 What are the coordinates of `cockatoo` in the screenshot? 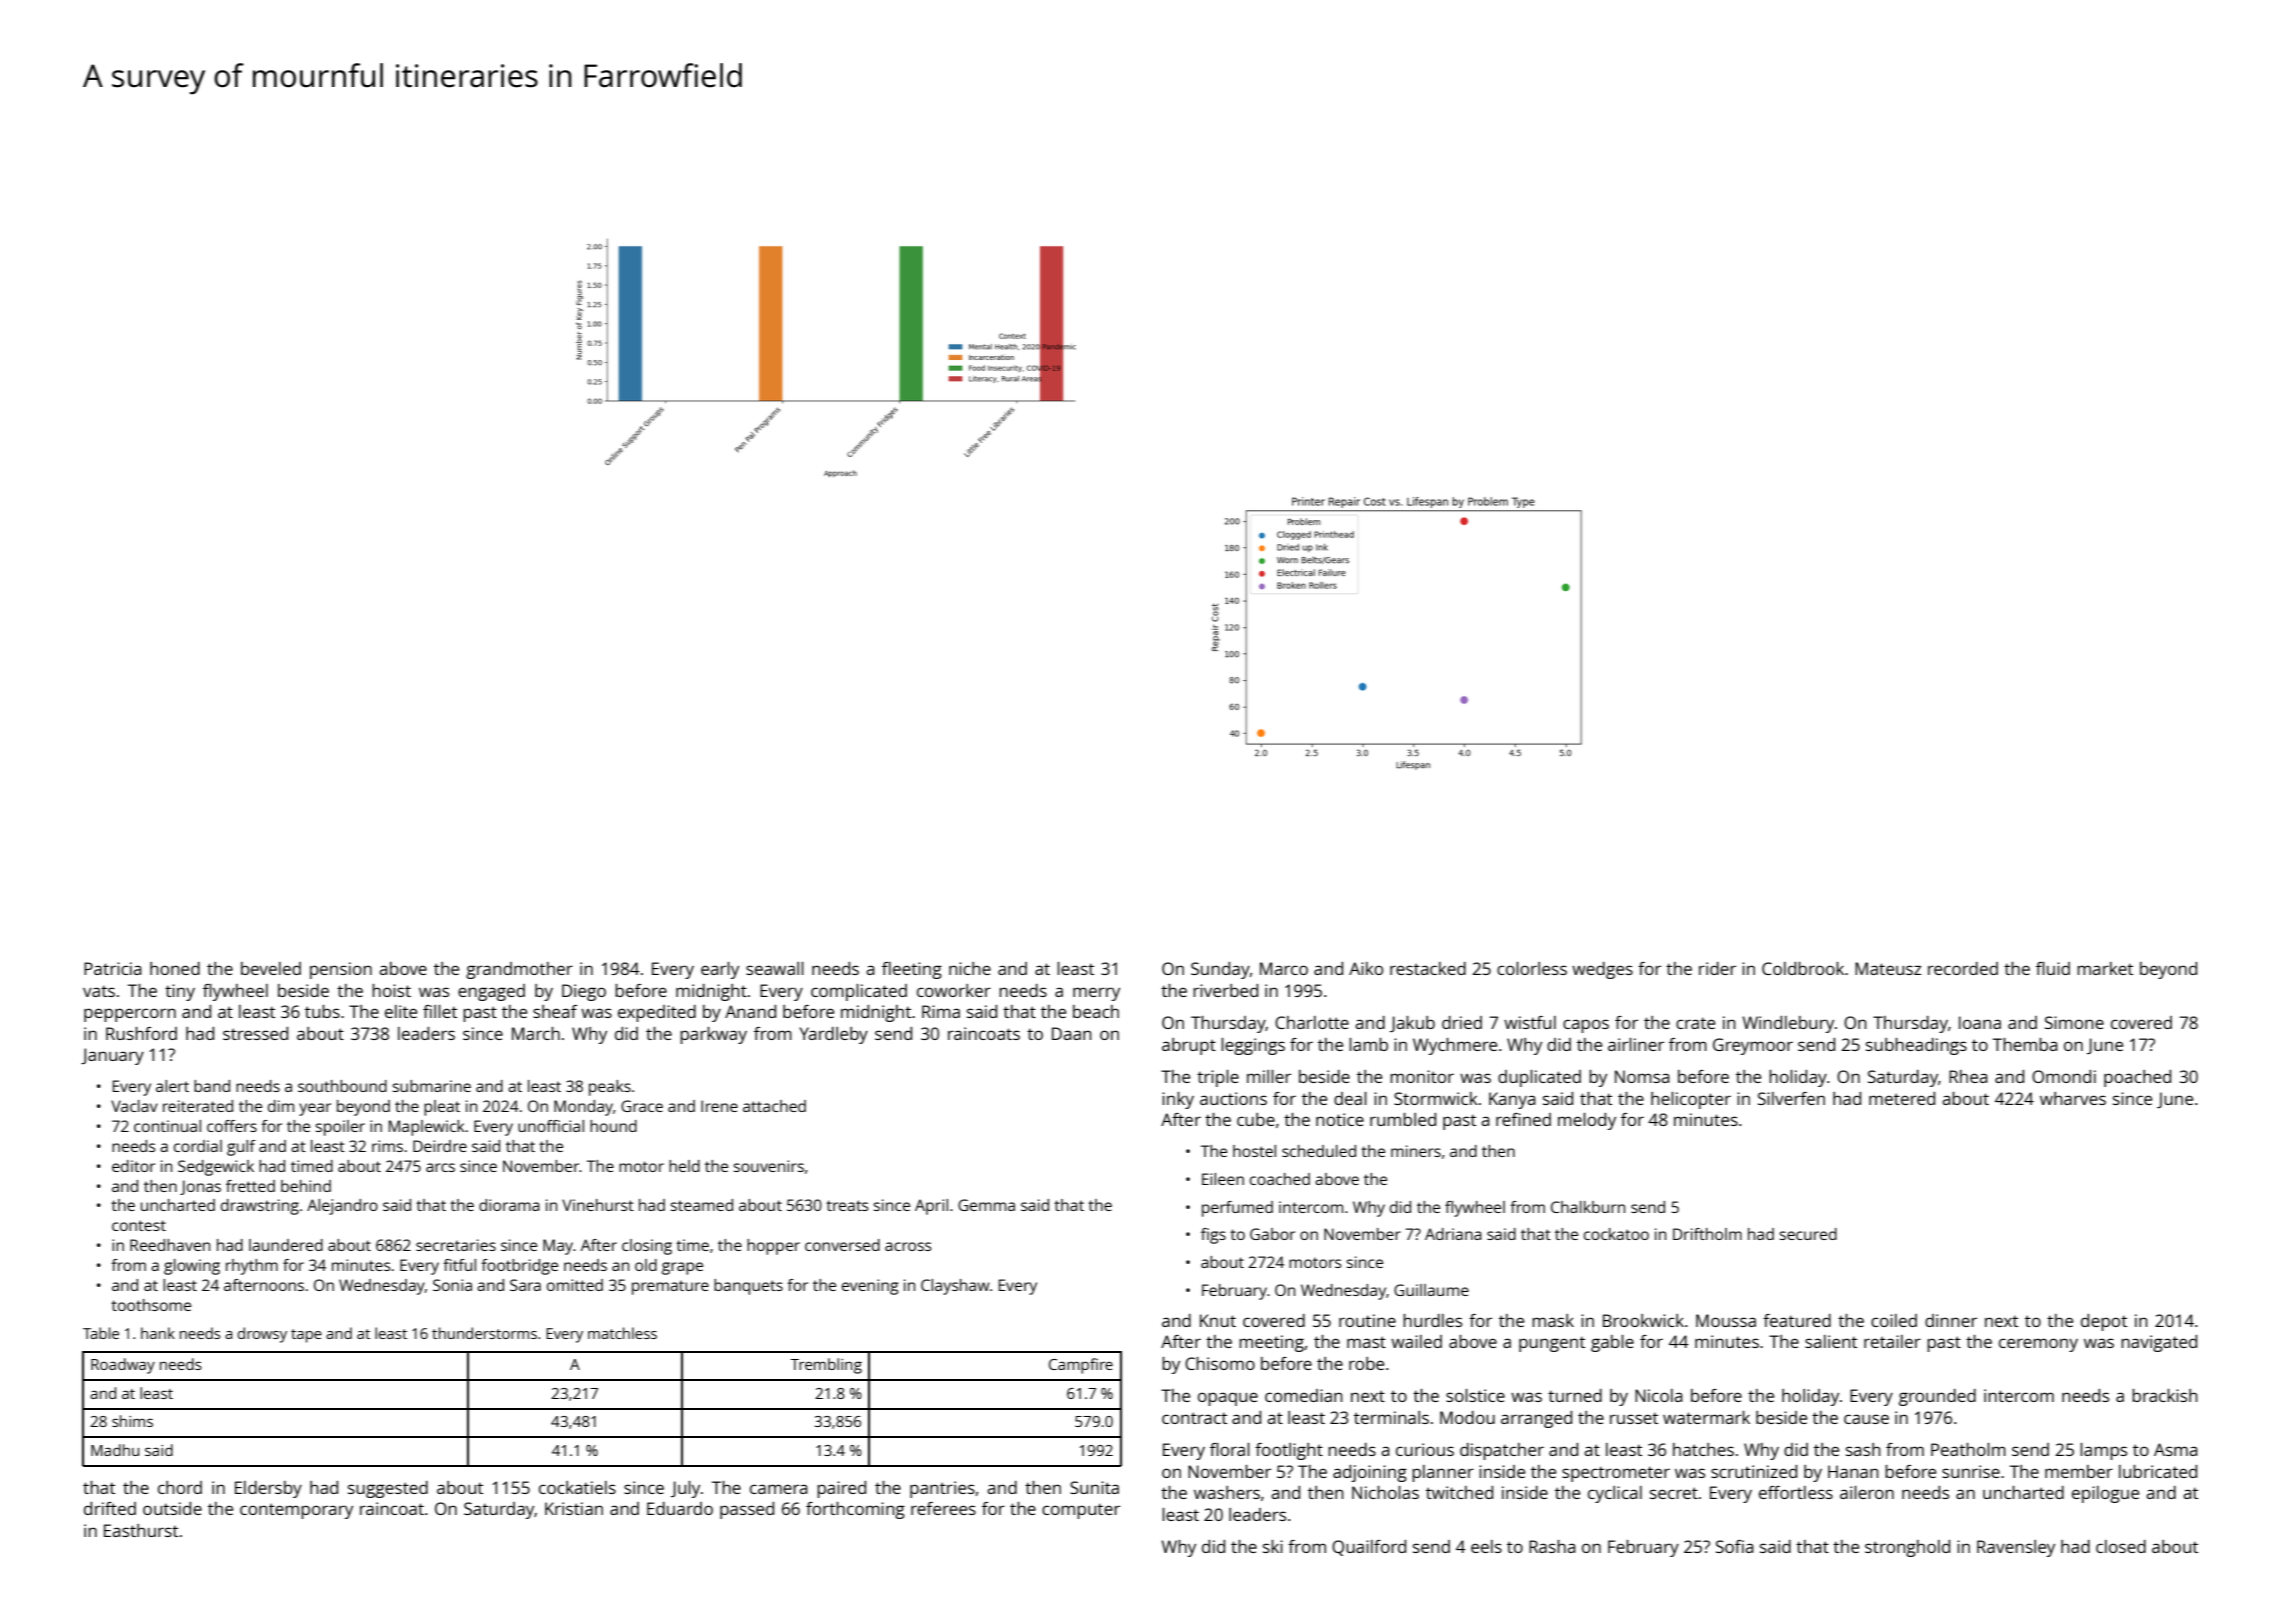 It's located at (1616, 1234).
